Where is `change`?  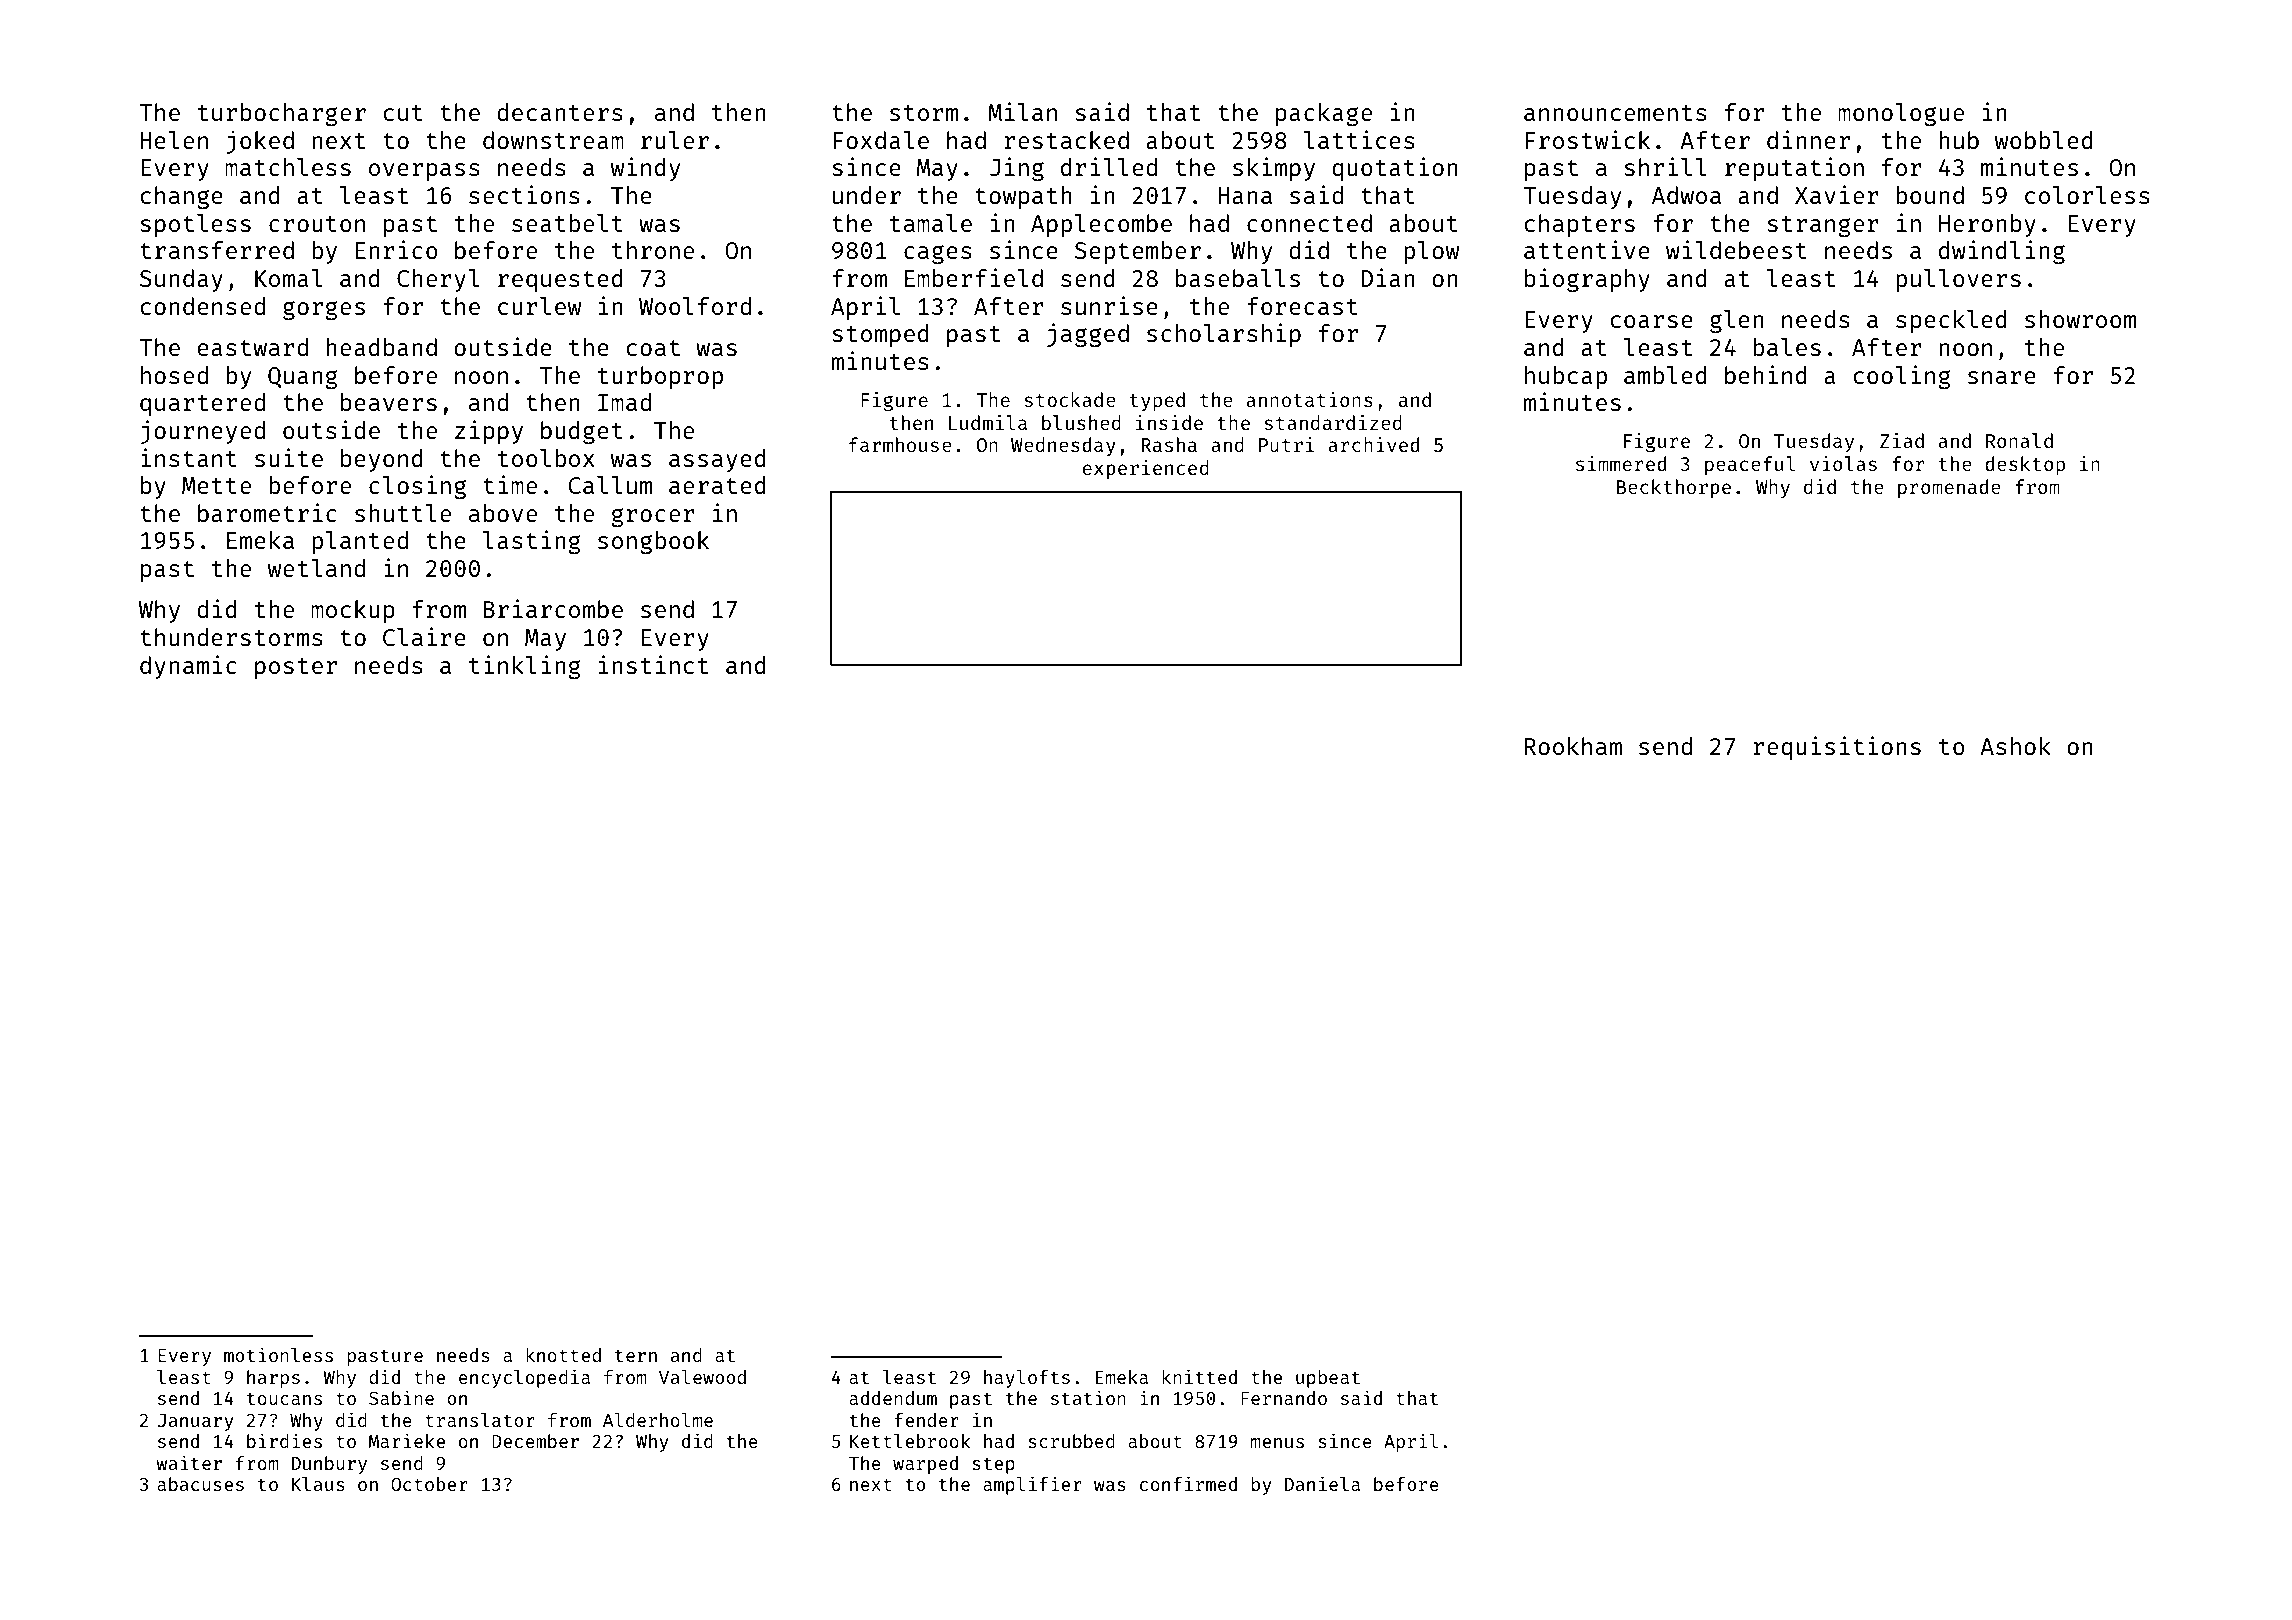
change is located at coordinates (182, 197).
